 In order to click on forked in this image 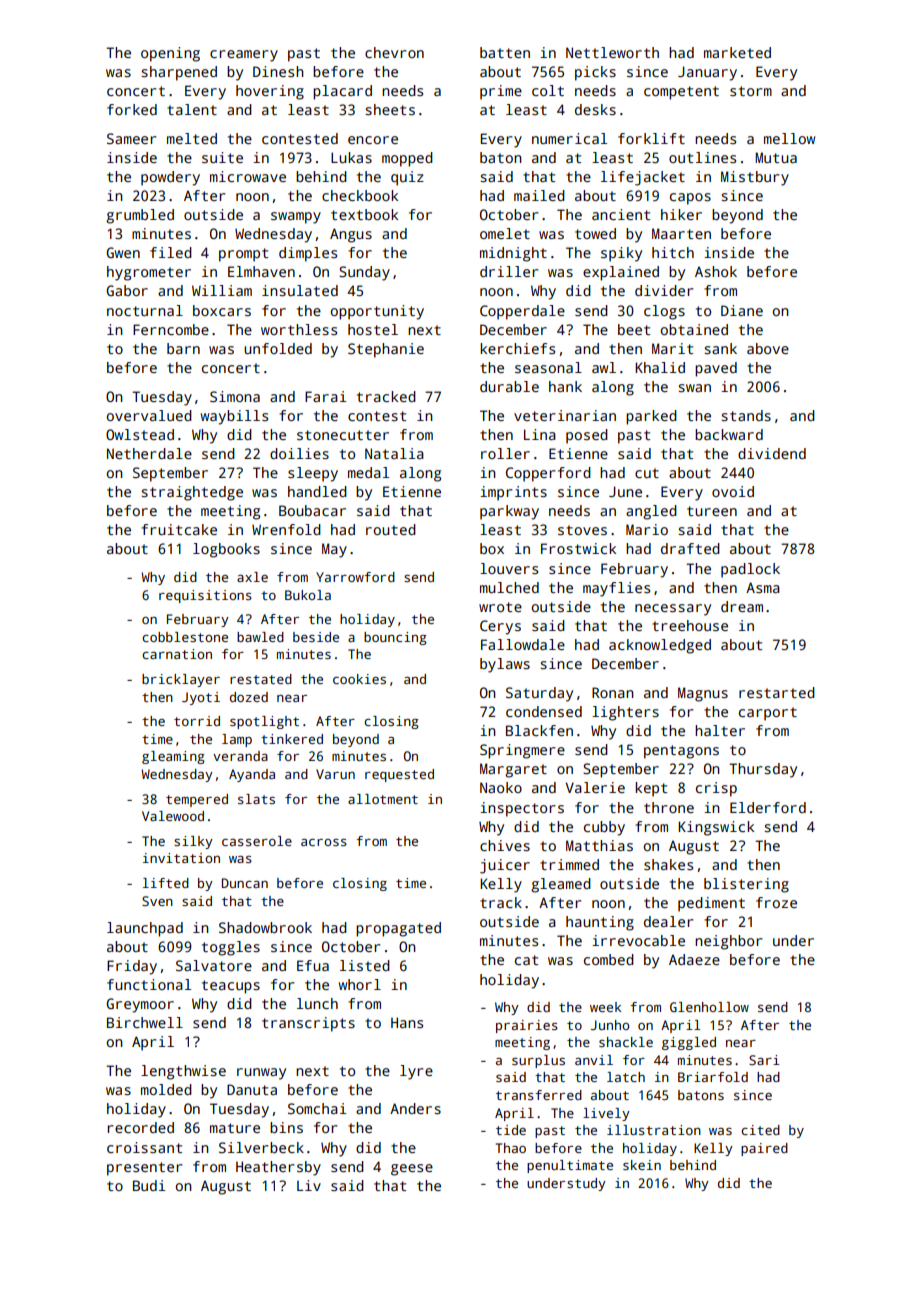, I will do `click(132, 109)`.
